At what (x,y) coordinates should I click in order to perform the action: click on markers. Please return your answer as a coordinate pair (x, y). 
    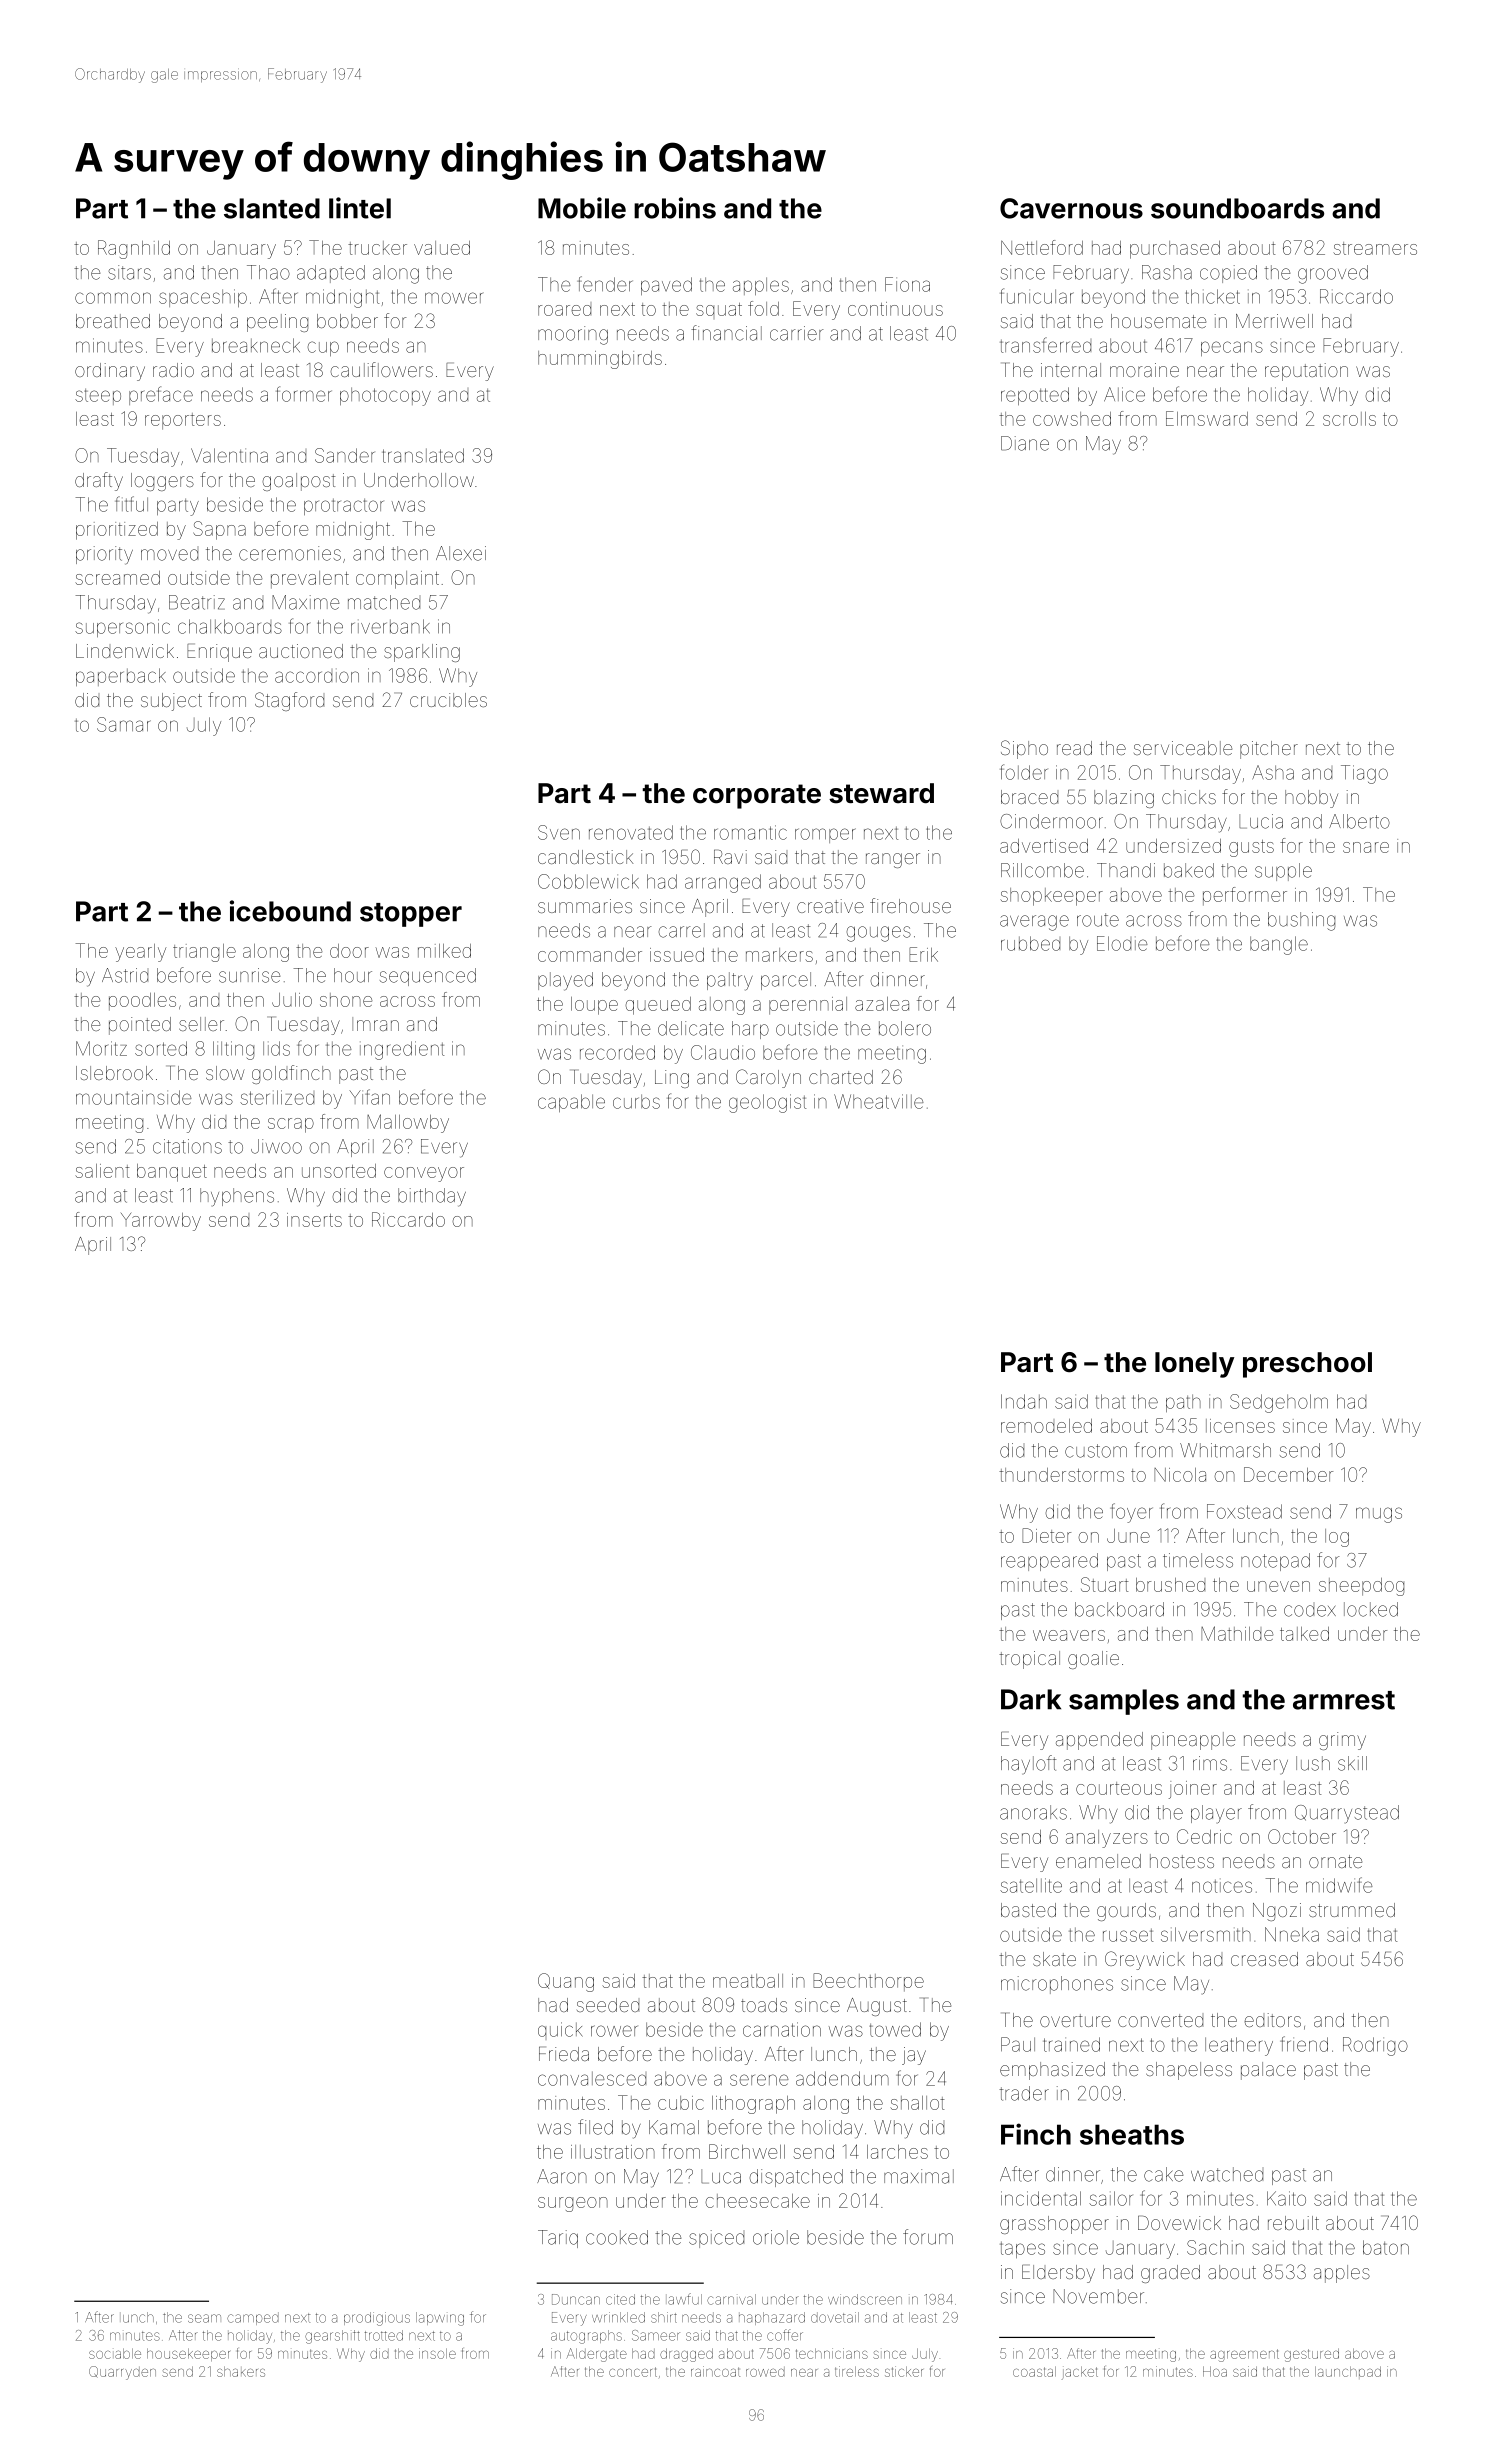
    Looking at the image, I should click on (779, 955).
